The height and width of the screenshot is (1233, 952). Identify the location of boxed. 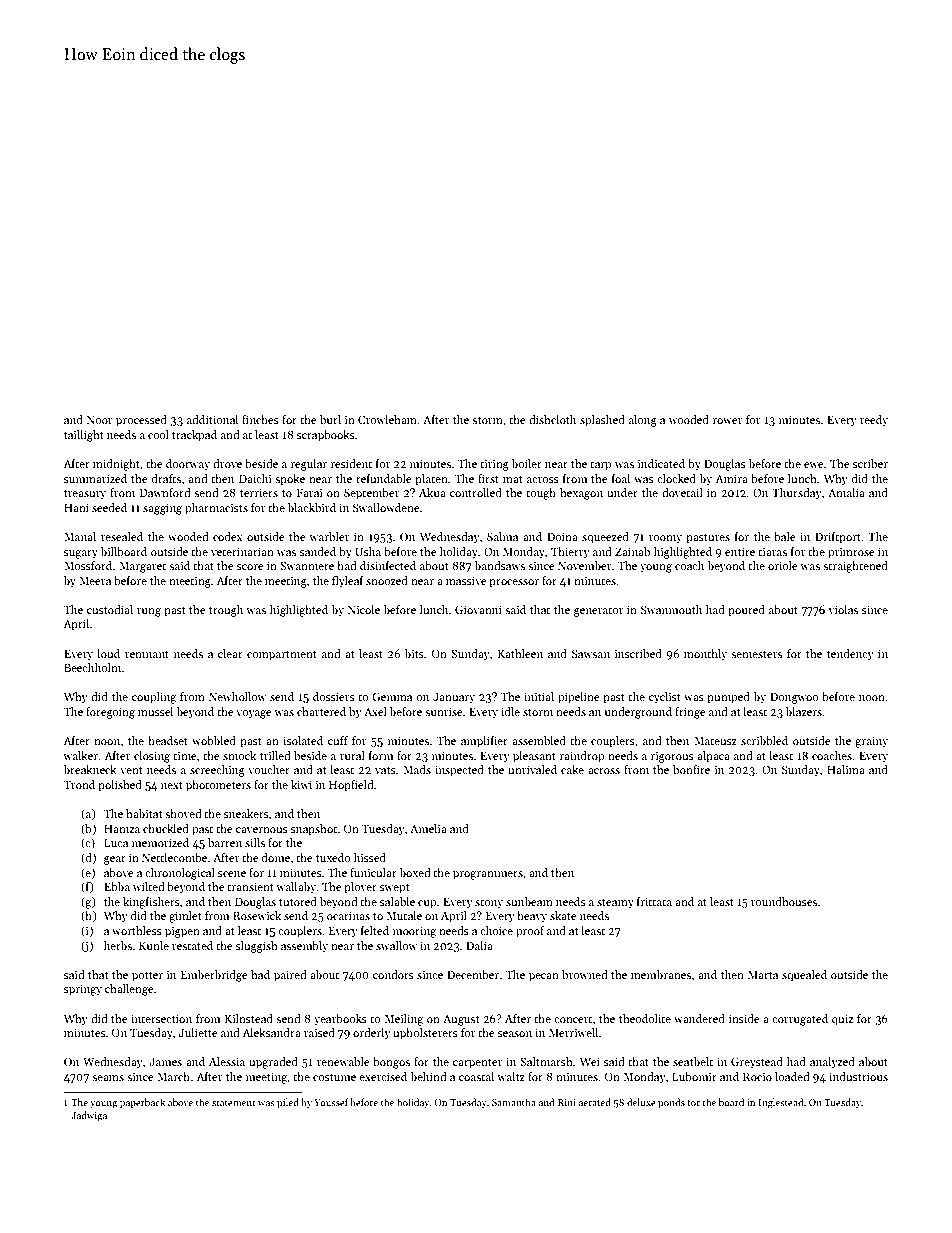
(415, 872).
